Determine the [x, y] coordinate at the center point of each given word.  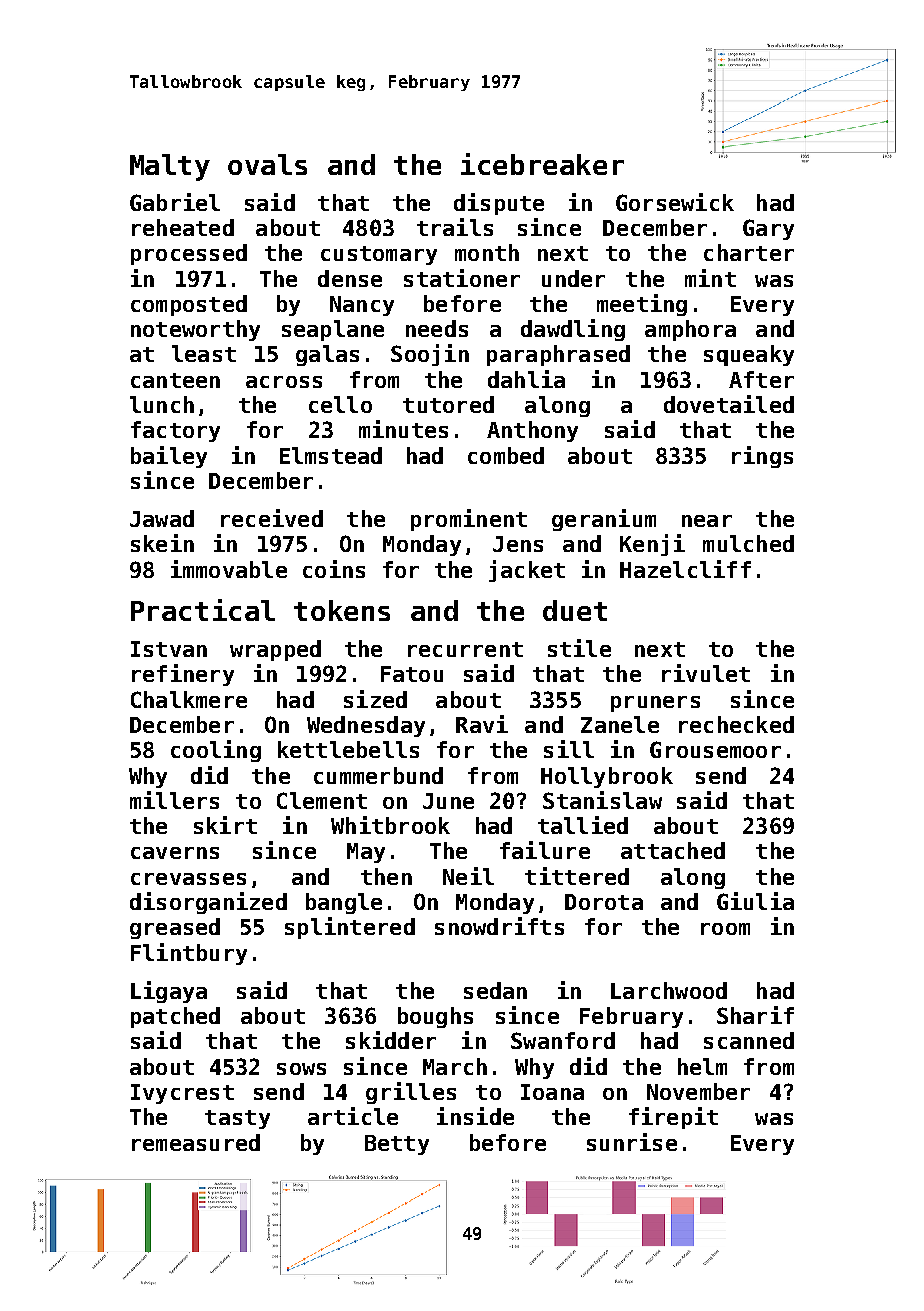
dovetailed [729, 404]
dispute [499, 204]
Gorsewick [675, 202]
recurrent [465, 649]
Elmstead [331, 455]
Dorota [604, 902]
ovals [267, 164]
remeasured [196, 1142]
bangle [344, 903]
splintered [350, 928]
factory [175, 431]
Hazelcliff [685, 569]
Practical [203, 610]
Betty [397, 1145]
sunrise [632, 1142]
